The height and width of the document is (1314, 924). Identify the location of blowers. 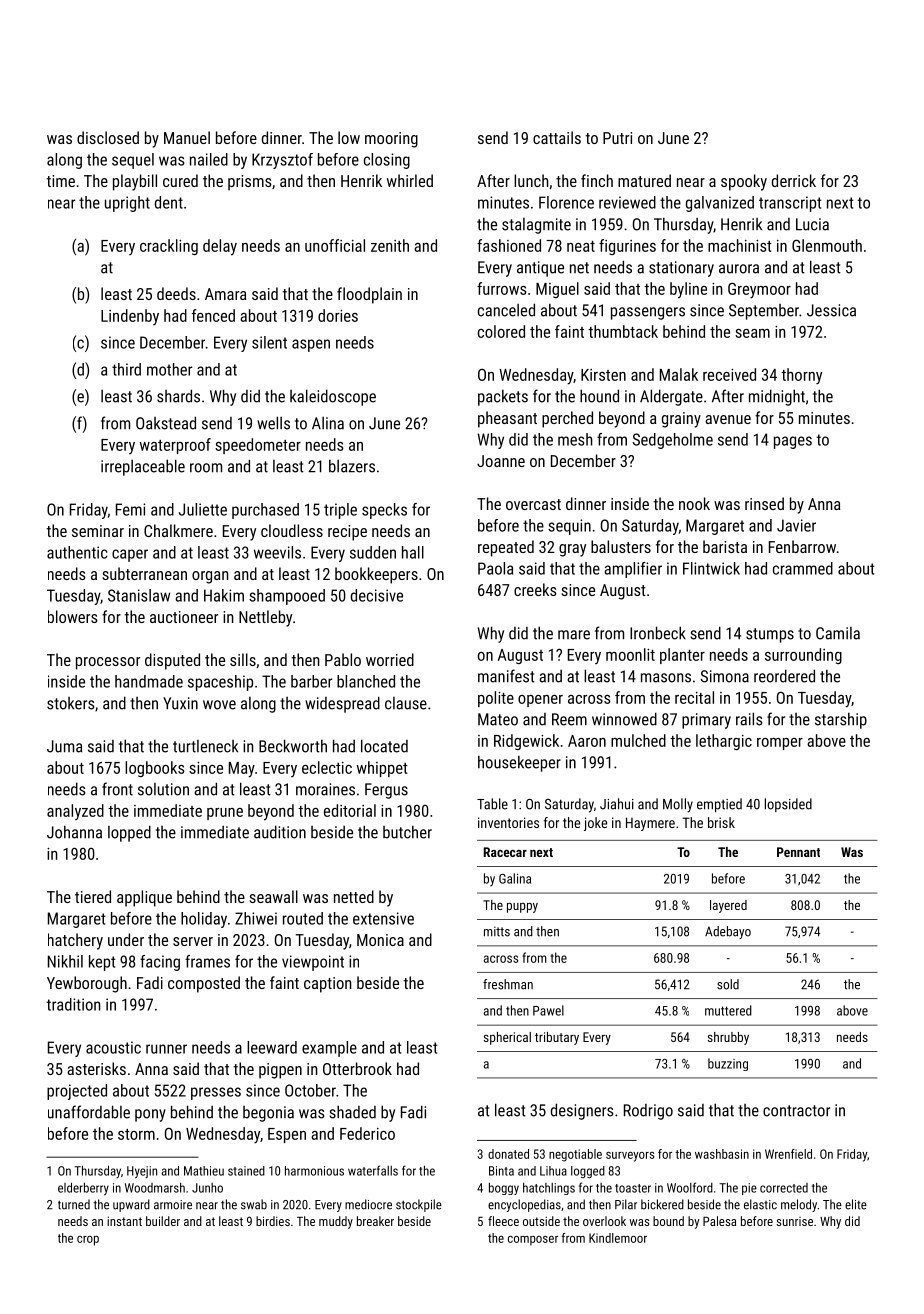
(73, 616).
